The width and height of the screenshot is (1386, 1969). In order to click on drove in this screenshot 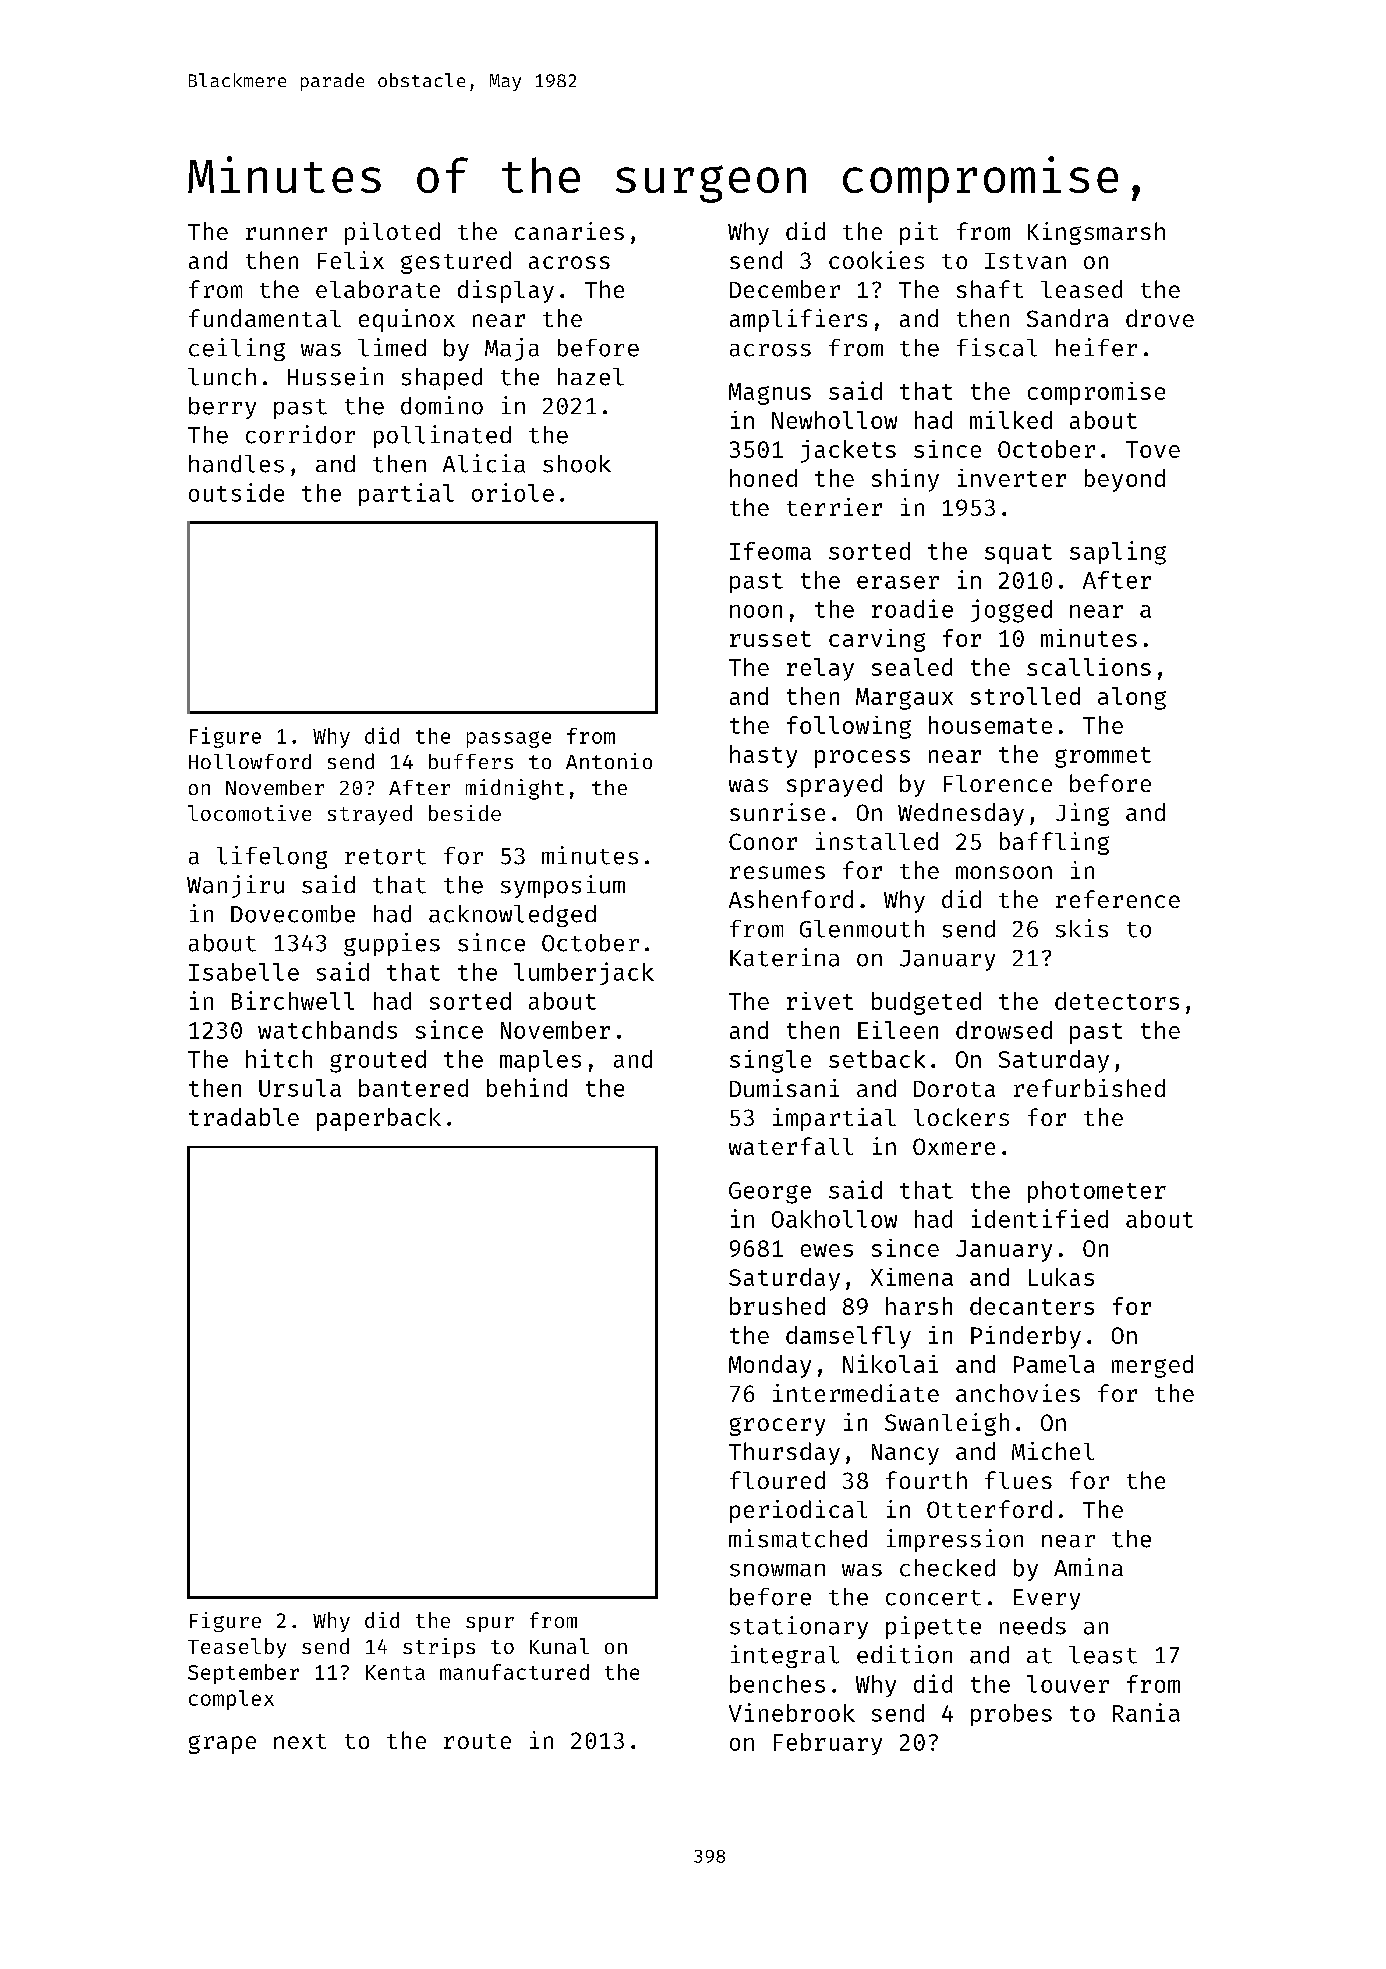, I will do `click(1160, 318)`.
